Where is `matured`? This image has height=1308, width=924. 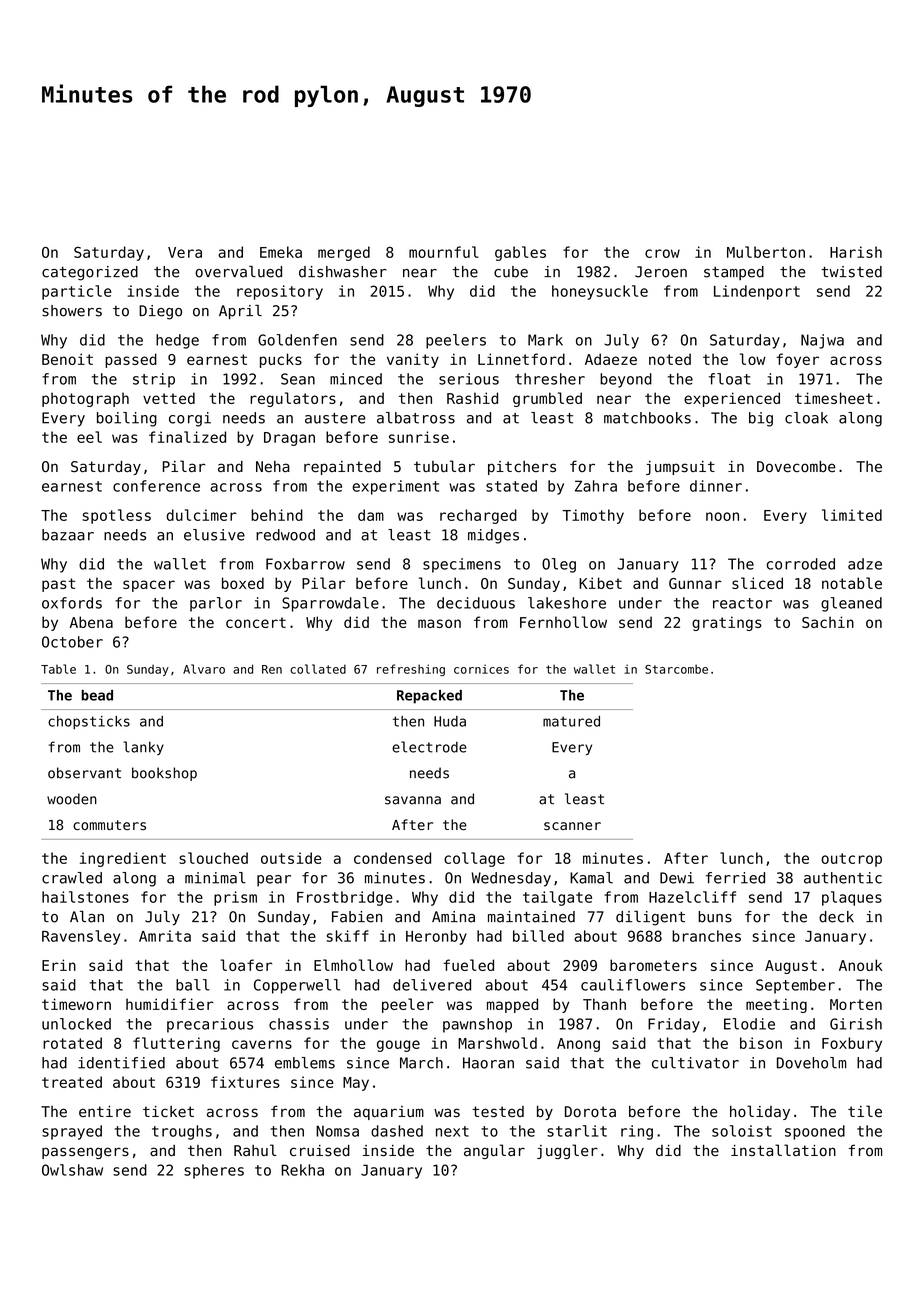
matured is located at coordinates (571, 721).
